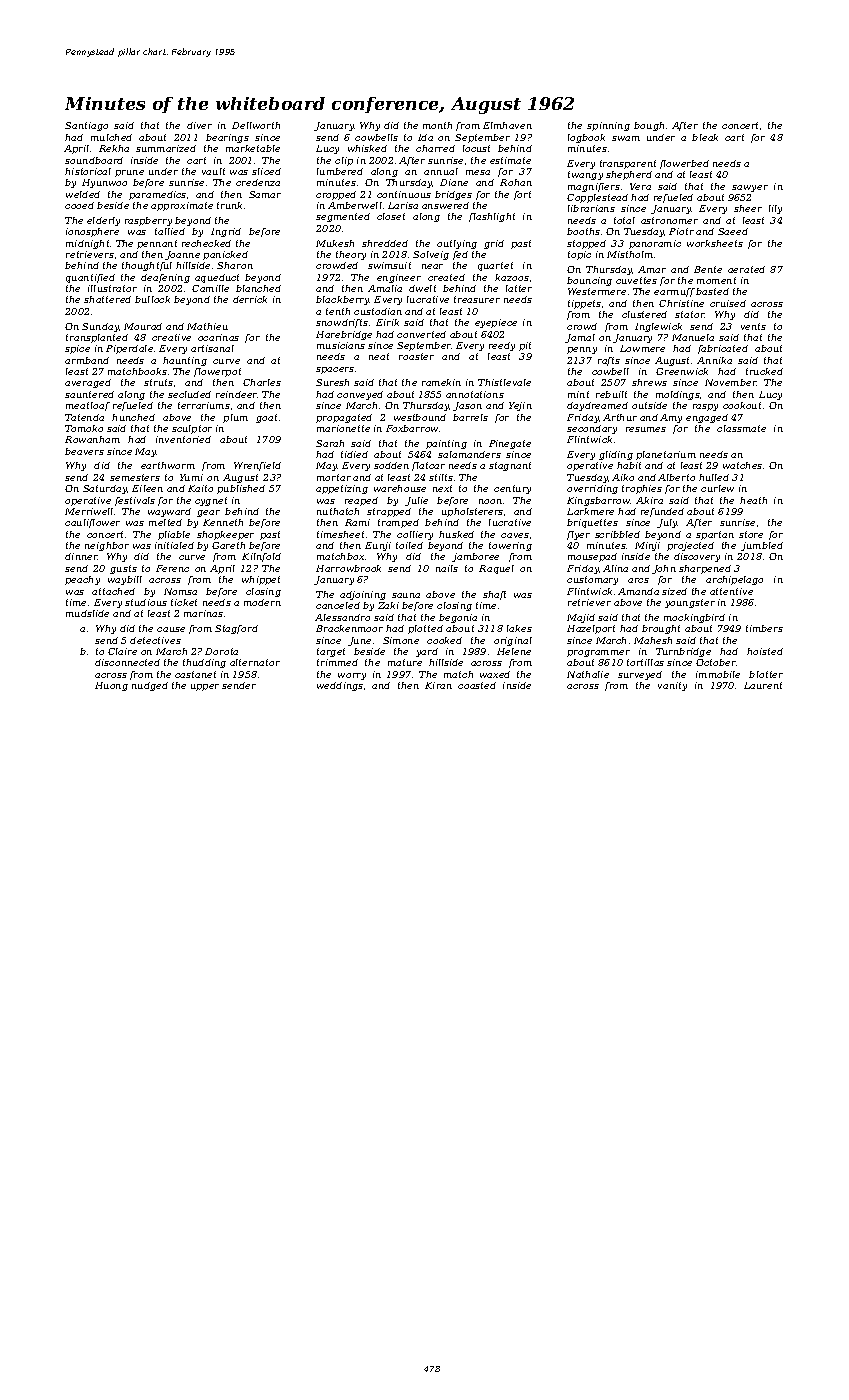 Image resolution: width=849 pixels, height=1400 pixels. Describe the element at coordinates (236, 629) in the page. I see `Stagford` at that location.
